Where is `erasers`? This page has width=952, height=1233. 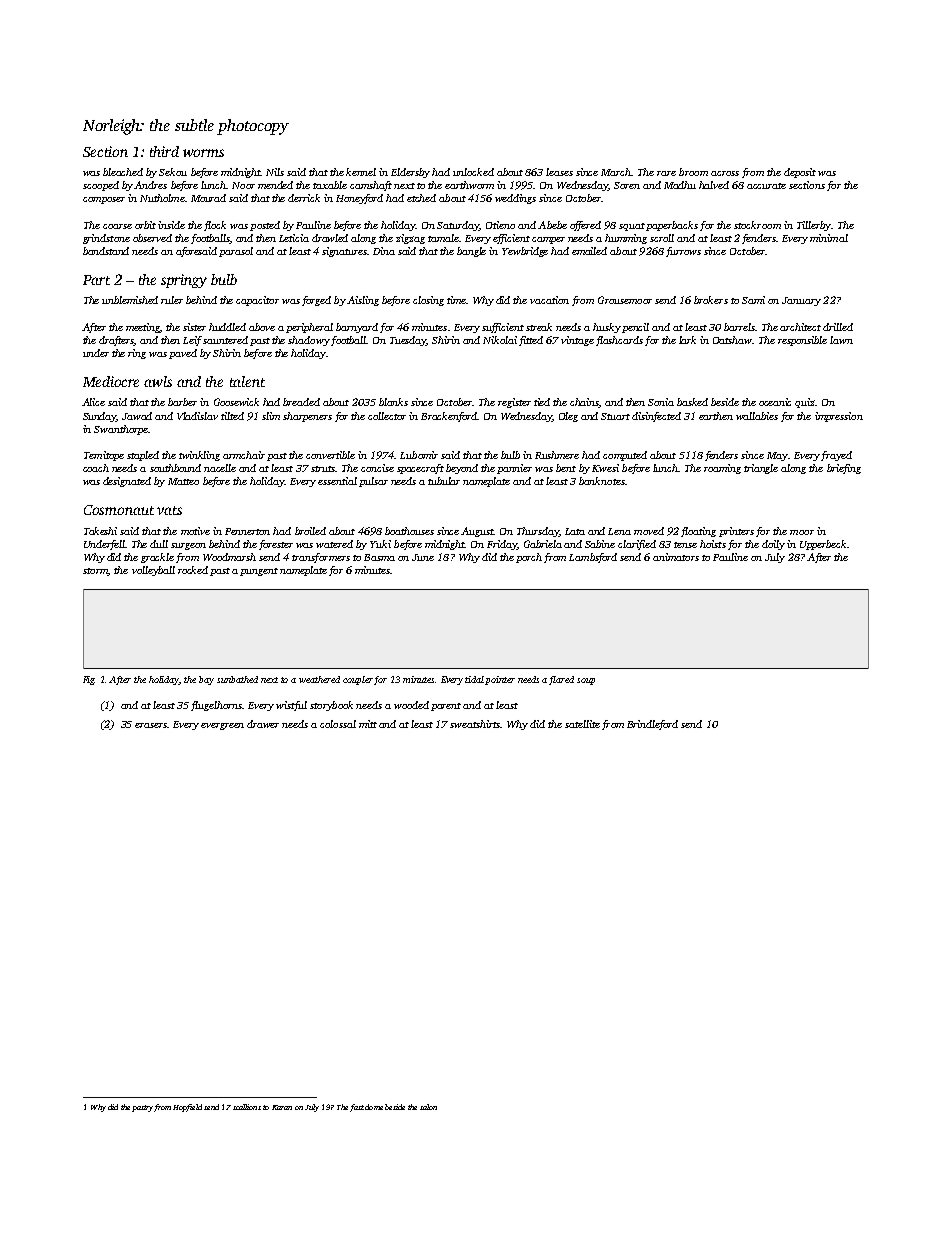 erasers is located at coordinates (151, 725).
